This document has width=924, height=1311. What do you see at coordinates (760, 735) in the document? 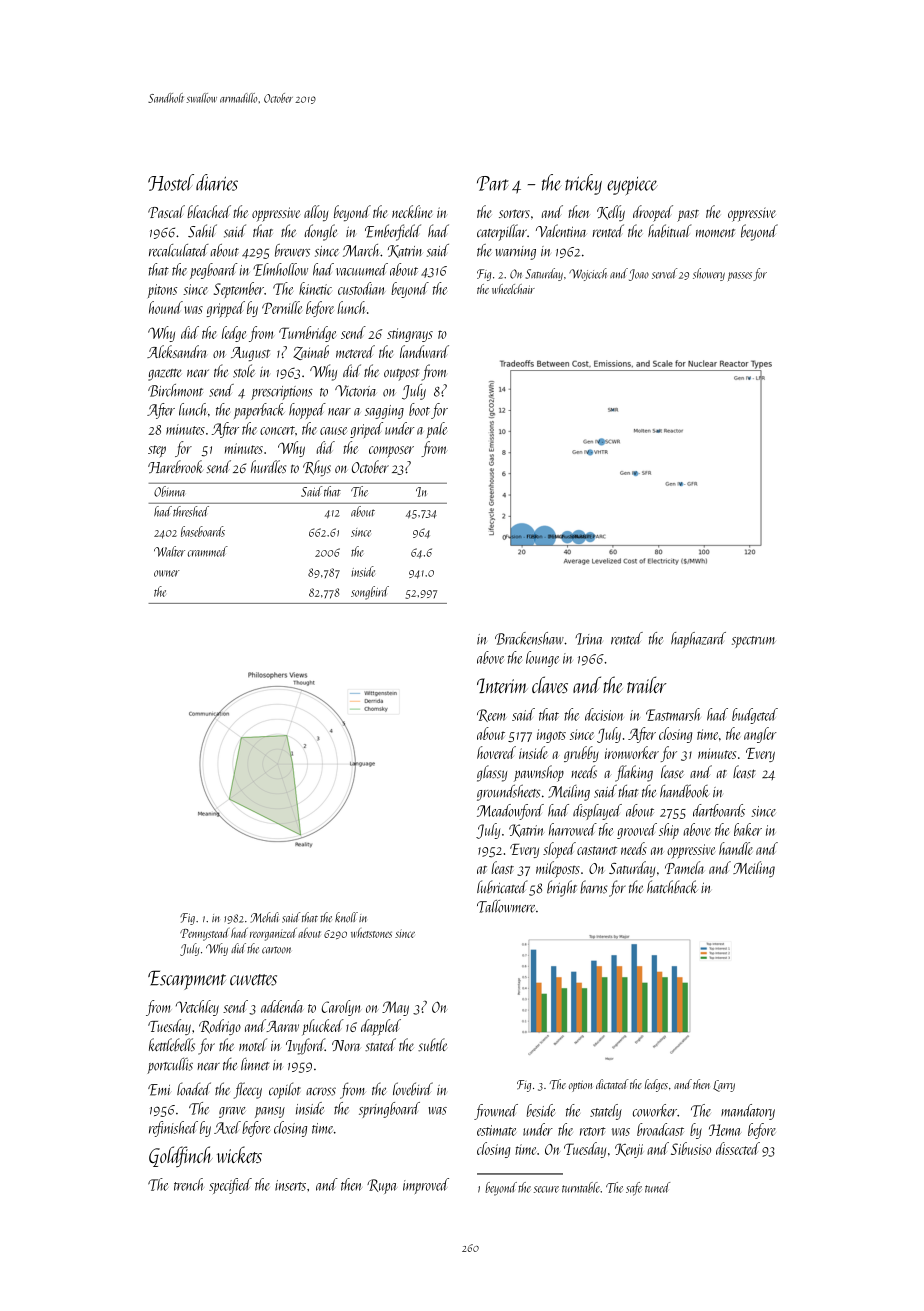
I see `angler` at bounding box center [760, 735].
